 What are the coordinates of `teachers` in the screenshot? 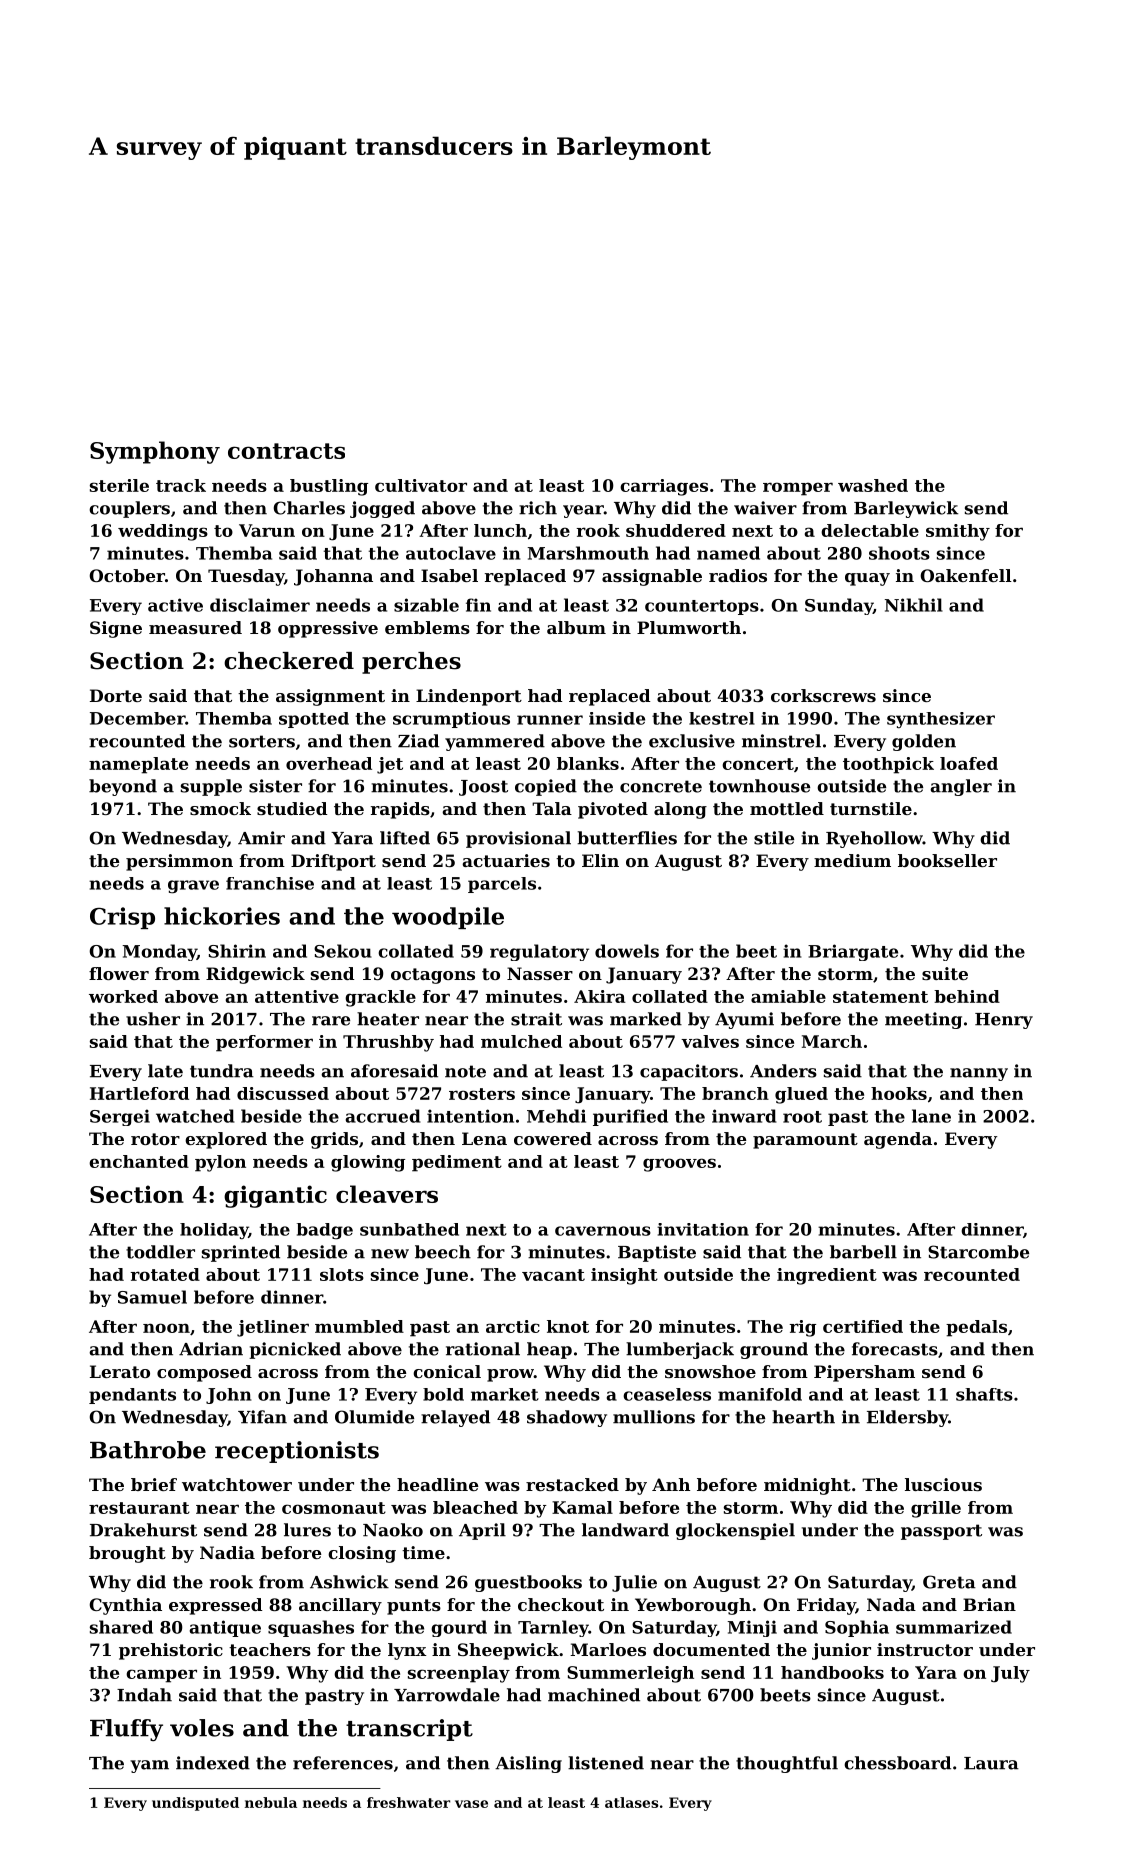 It's located at (270, 1649).
